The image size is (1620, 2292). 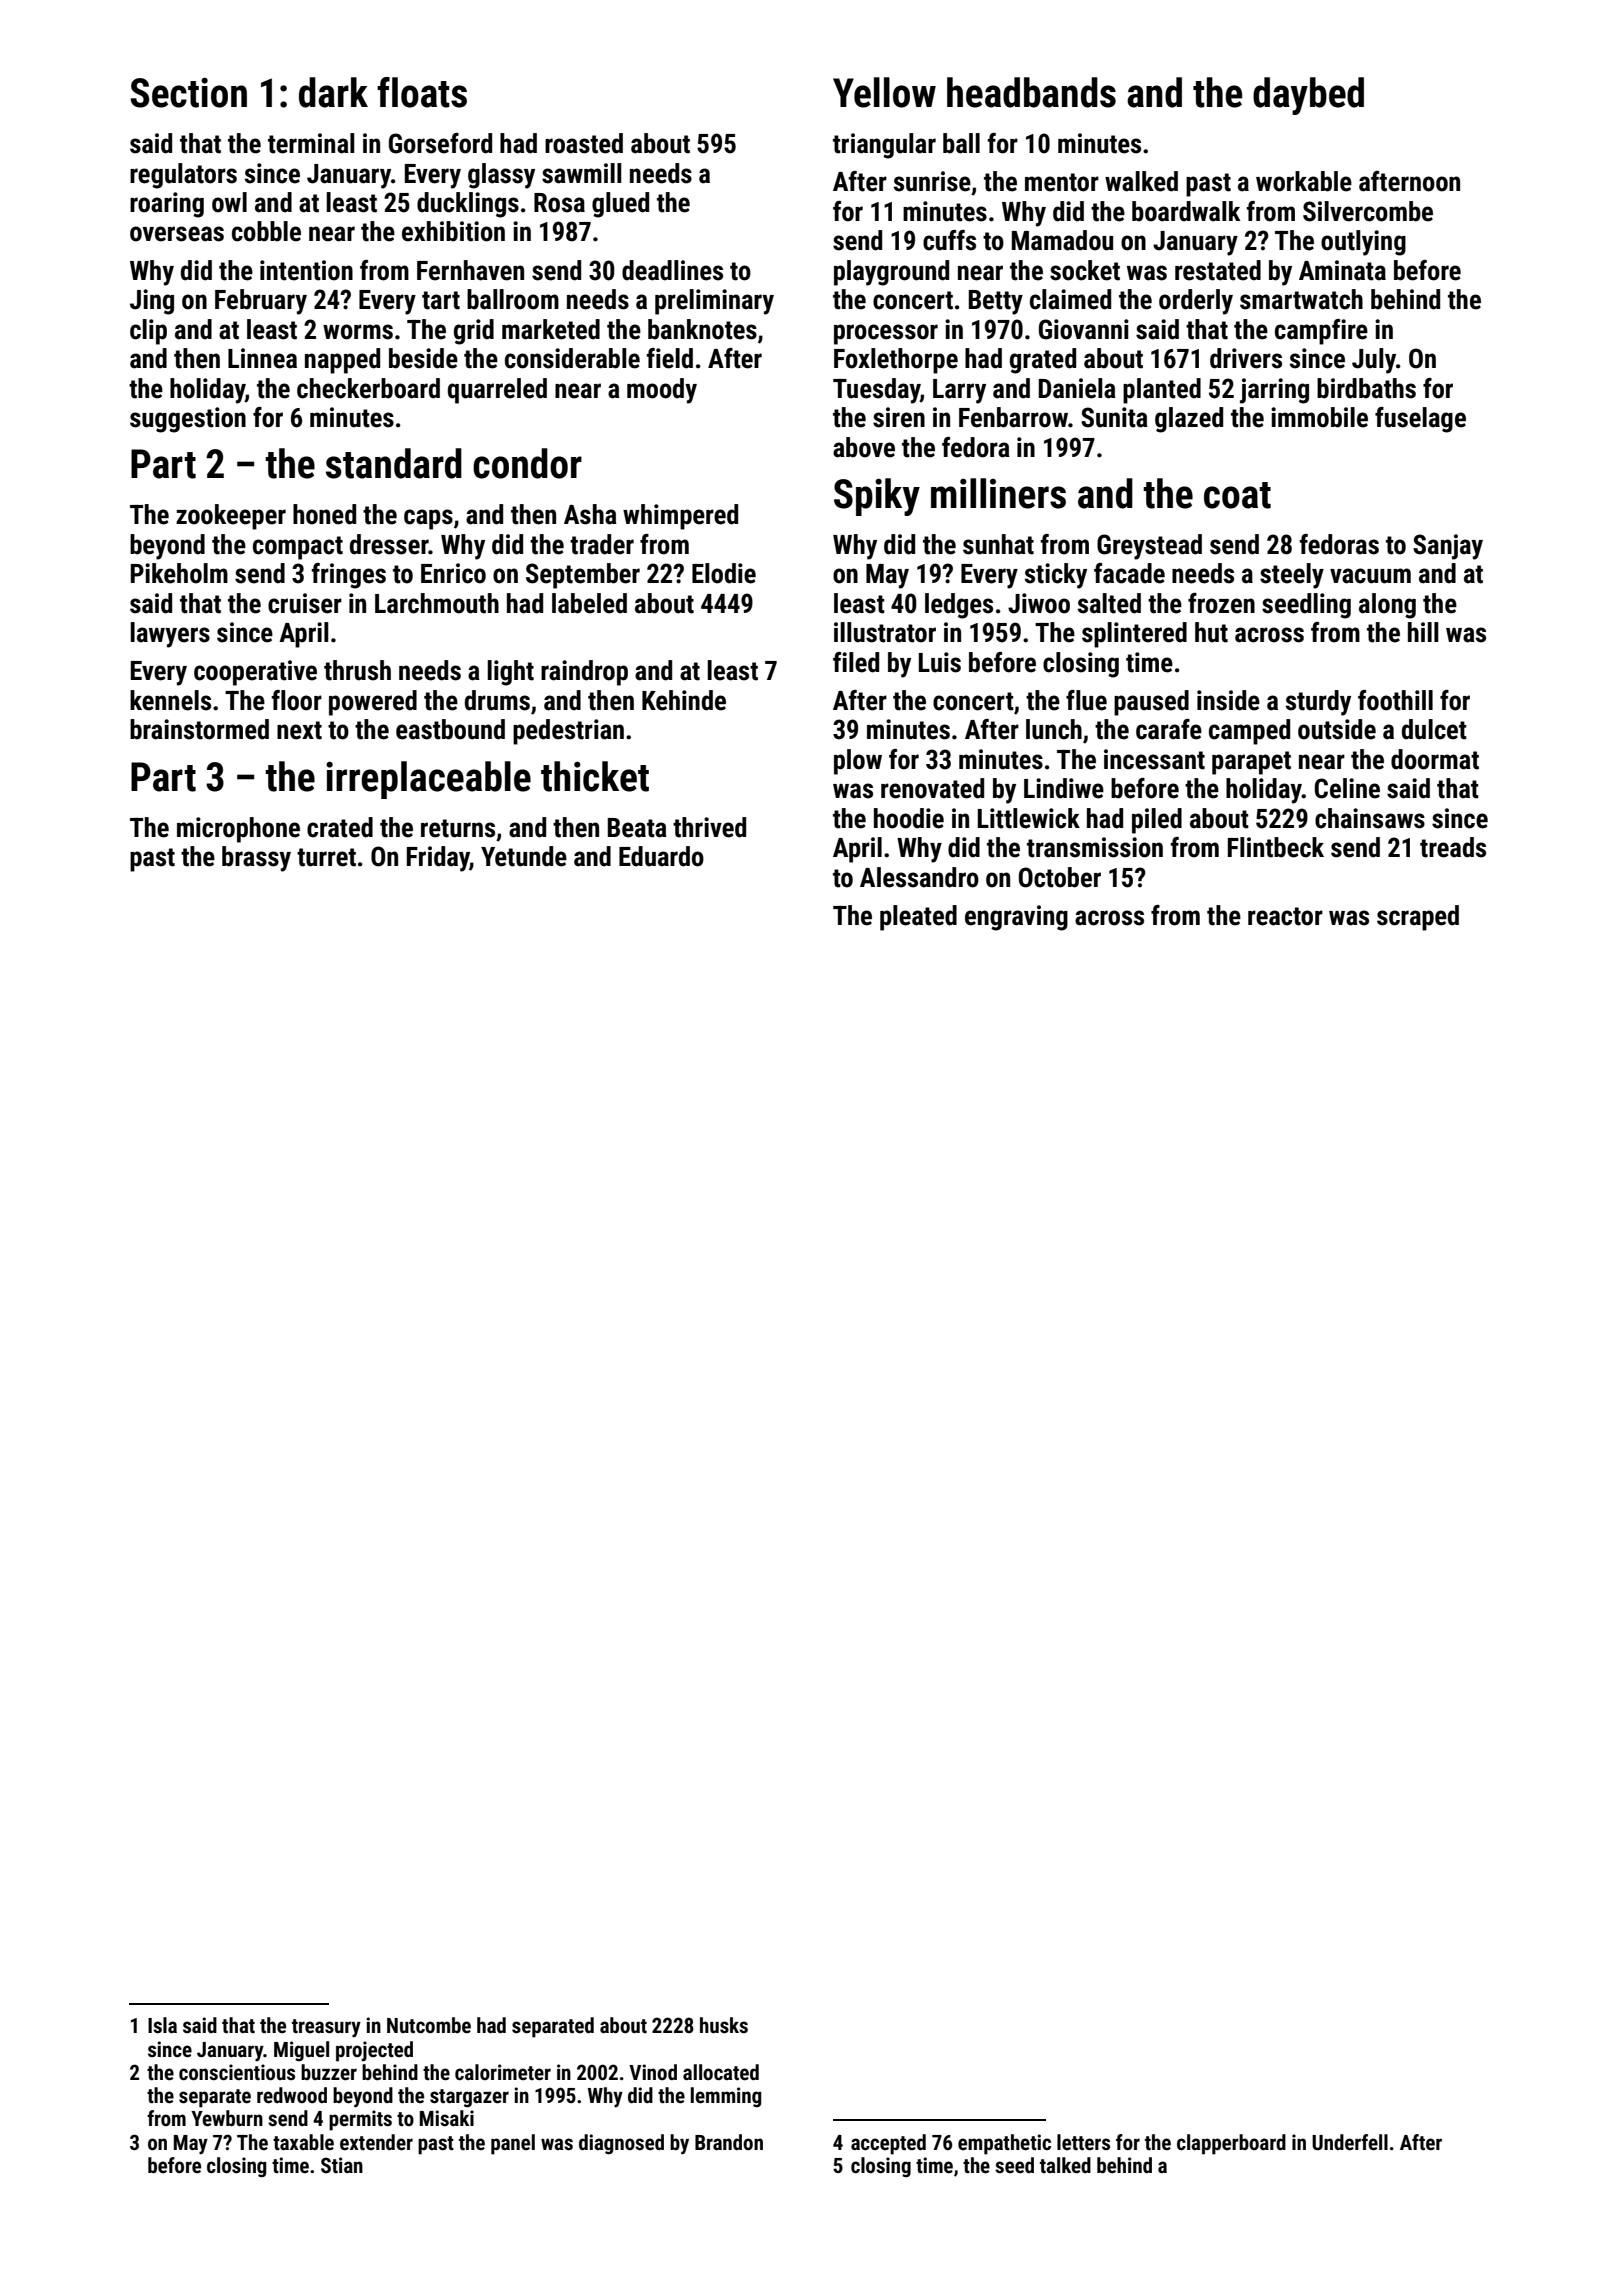 I want to click on Kehinde, so click(x=684, y=700).
